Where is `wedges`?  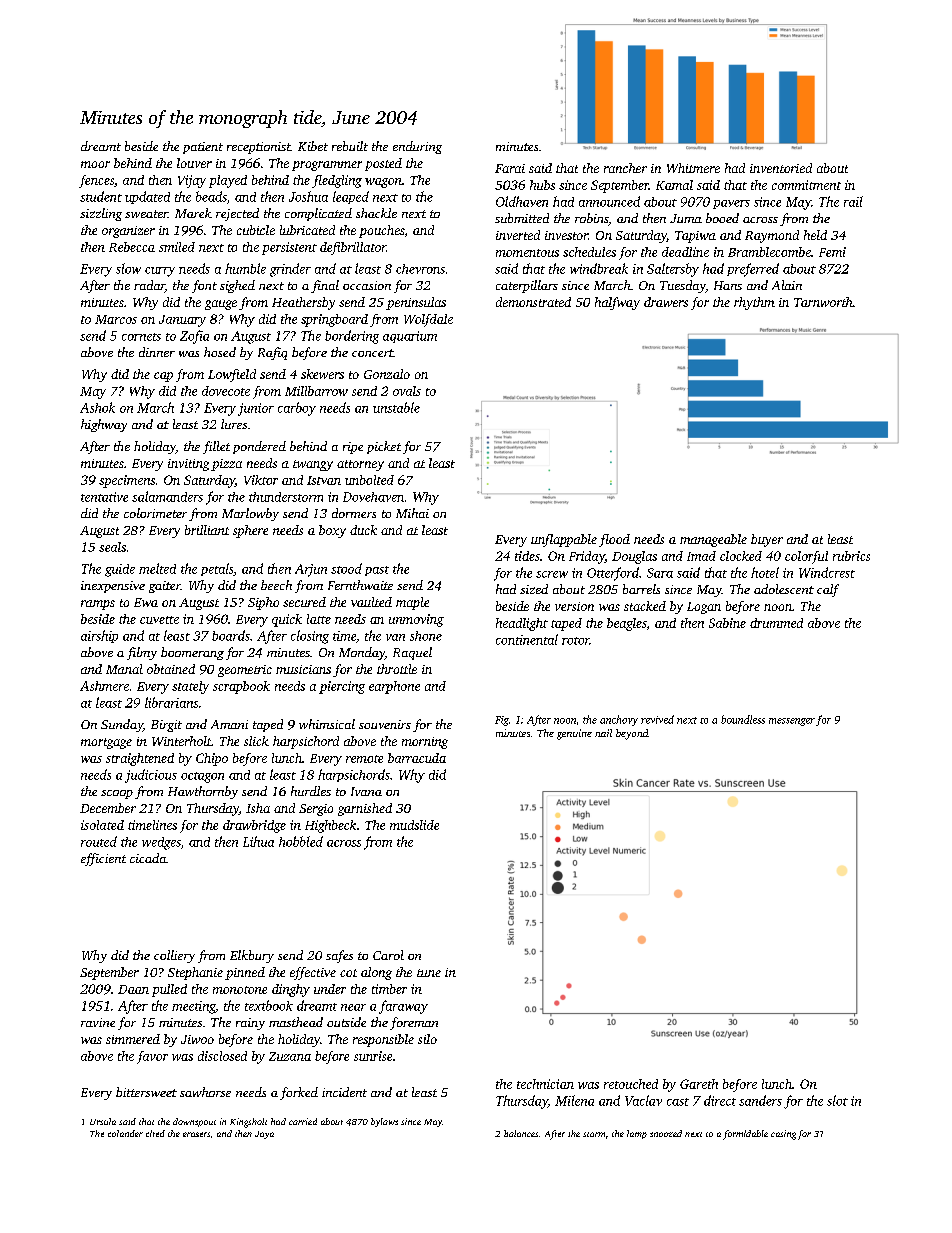 wedges is located at coordinates (161, 843).
